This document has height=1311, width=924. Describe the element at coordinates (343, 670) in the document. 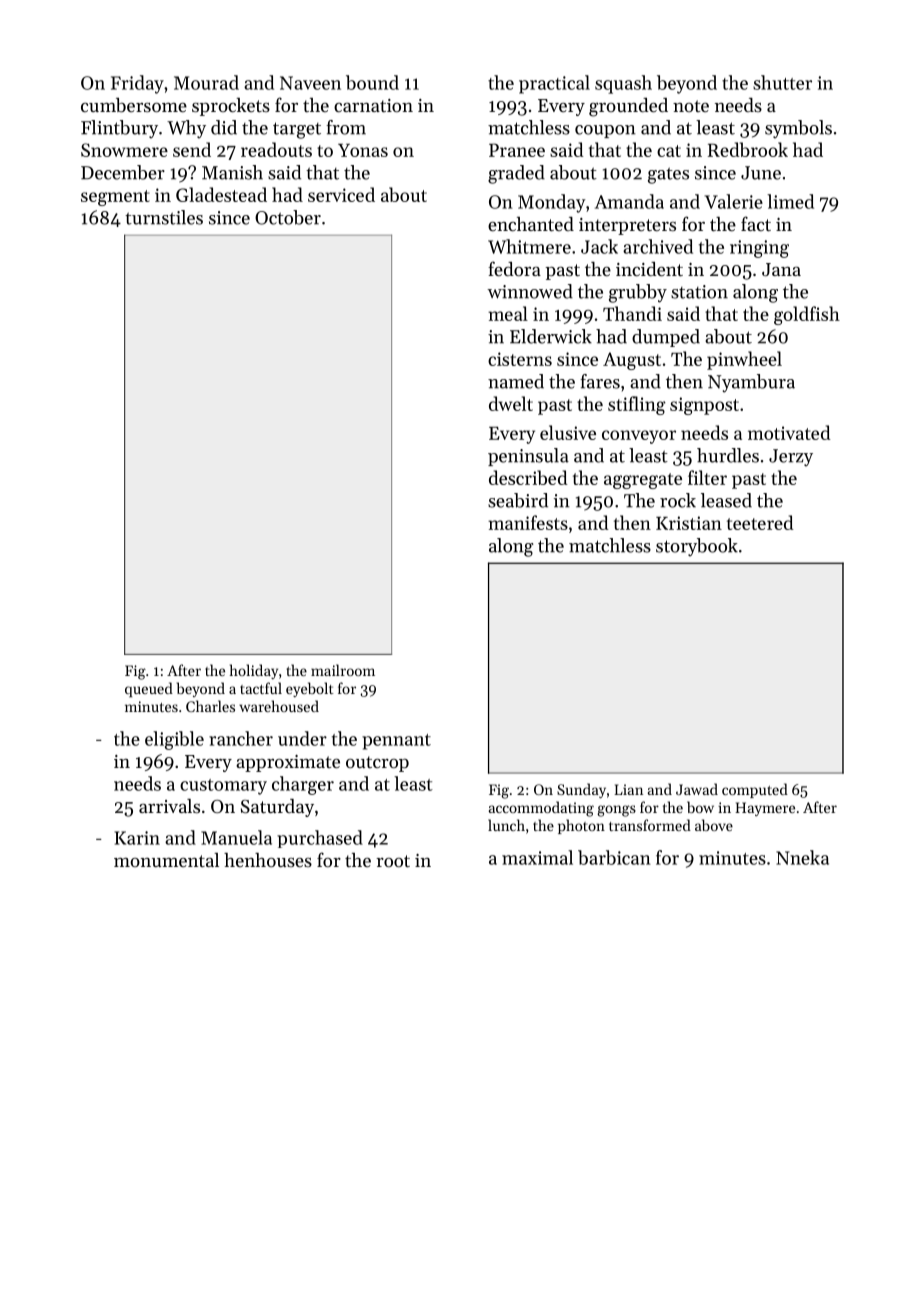

I see `mailroom` at that location.
